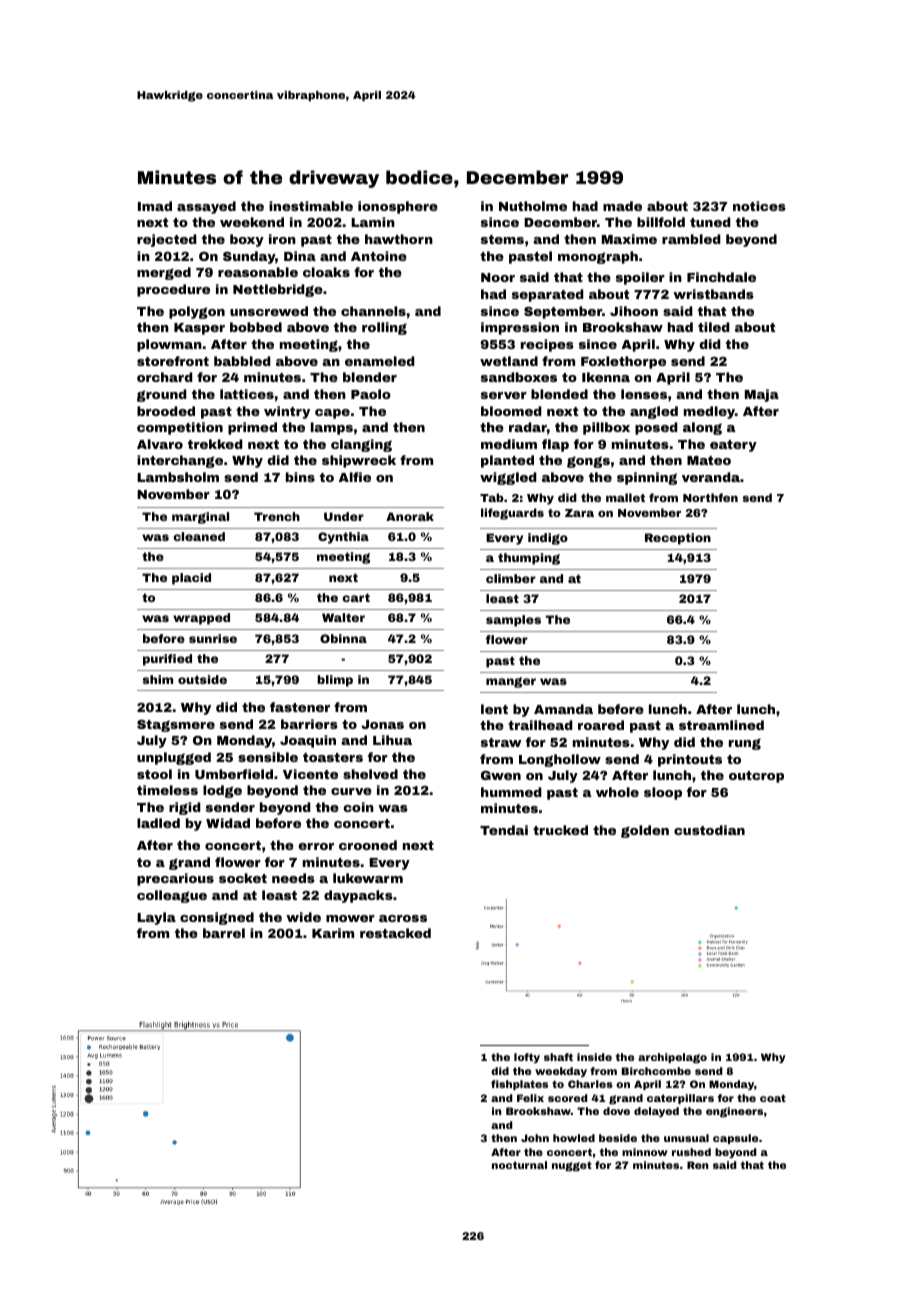 This screenshot has height=1311, width=924. Describe the element at coordinates (379, 256) in the screenshot. I see `Antoine` at that location.
